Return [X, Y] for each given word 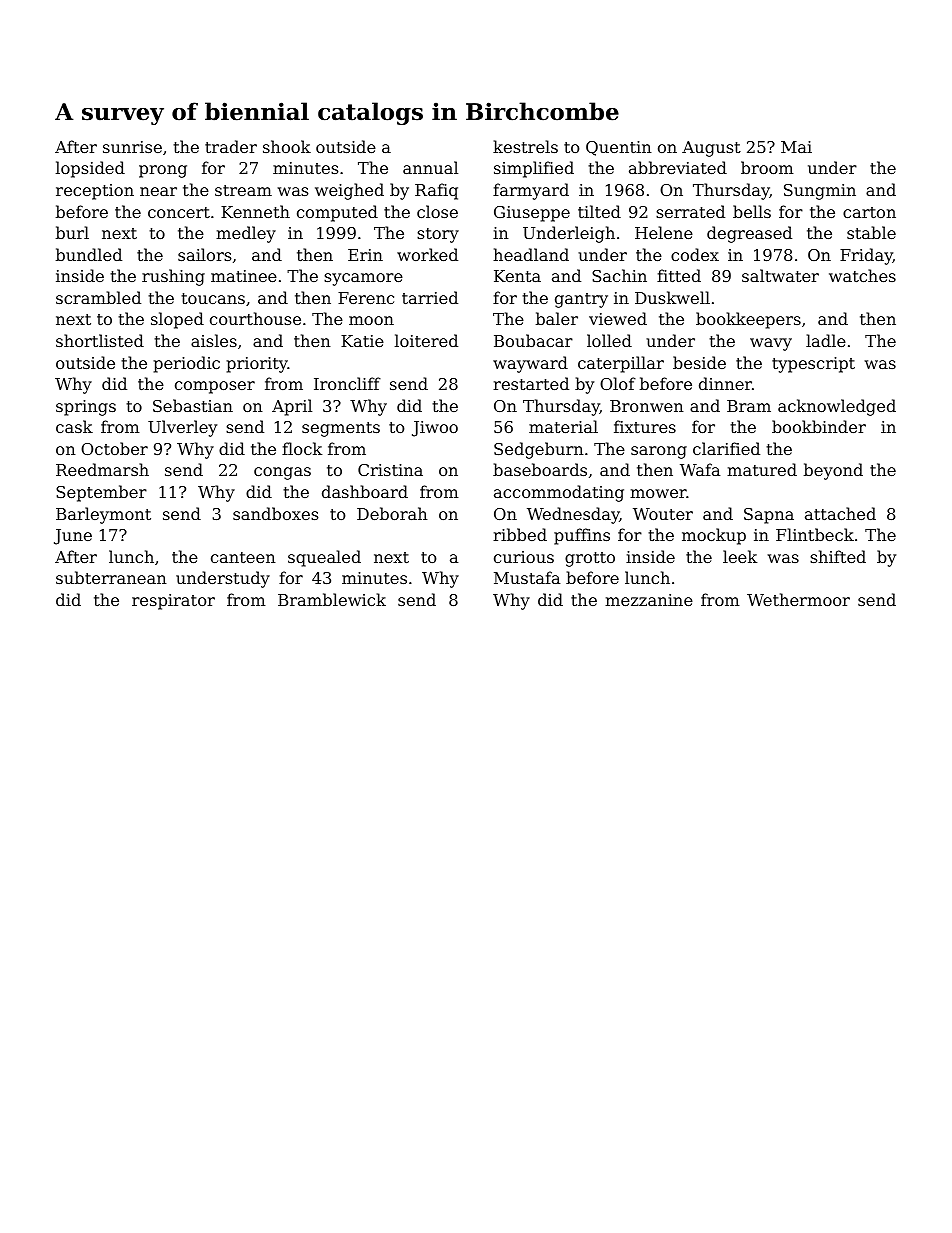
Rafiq [436, 191]
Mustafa [527, 577]
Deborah [392, 513]
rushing [173, 277]
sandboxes [275, 513]
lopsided [90, 169]
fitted [679, 275]
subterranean [111, 577]
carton [869, 212]
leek [740, 556]
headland [531, 254]
